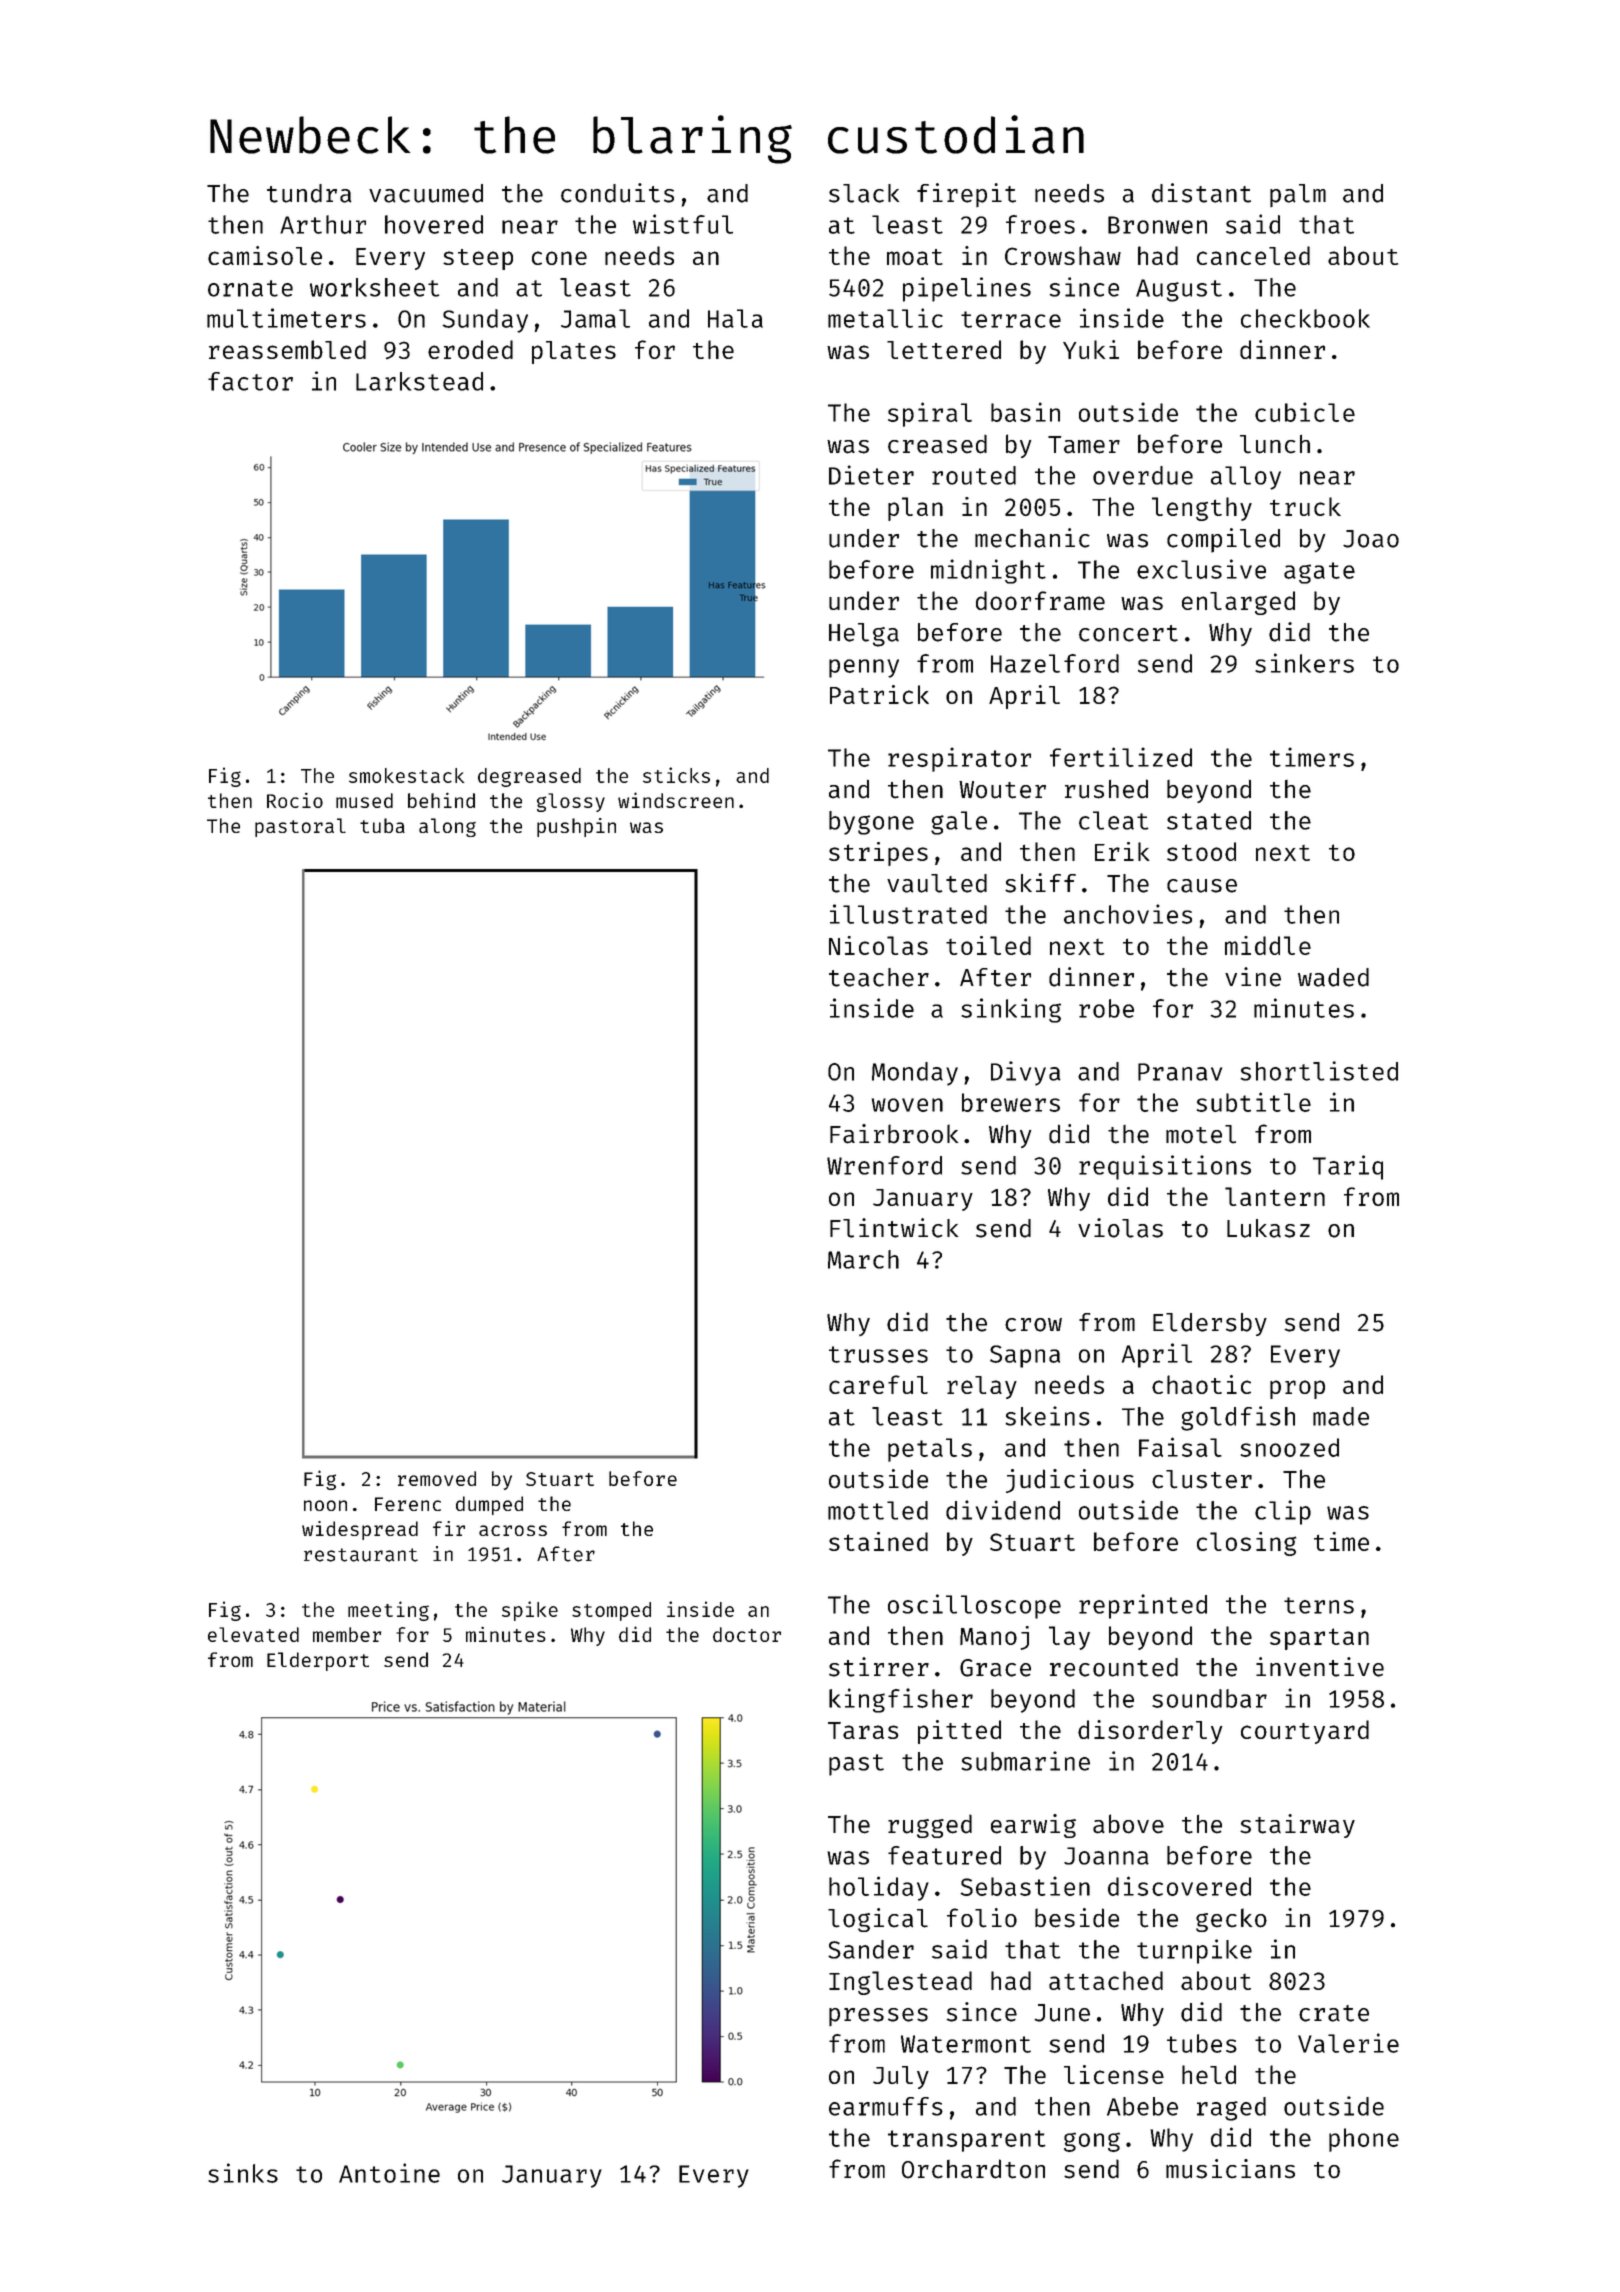 The image size is (1620, 2292). I want to click on slack, so click(864, 193).
